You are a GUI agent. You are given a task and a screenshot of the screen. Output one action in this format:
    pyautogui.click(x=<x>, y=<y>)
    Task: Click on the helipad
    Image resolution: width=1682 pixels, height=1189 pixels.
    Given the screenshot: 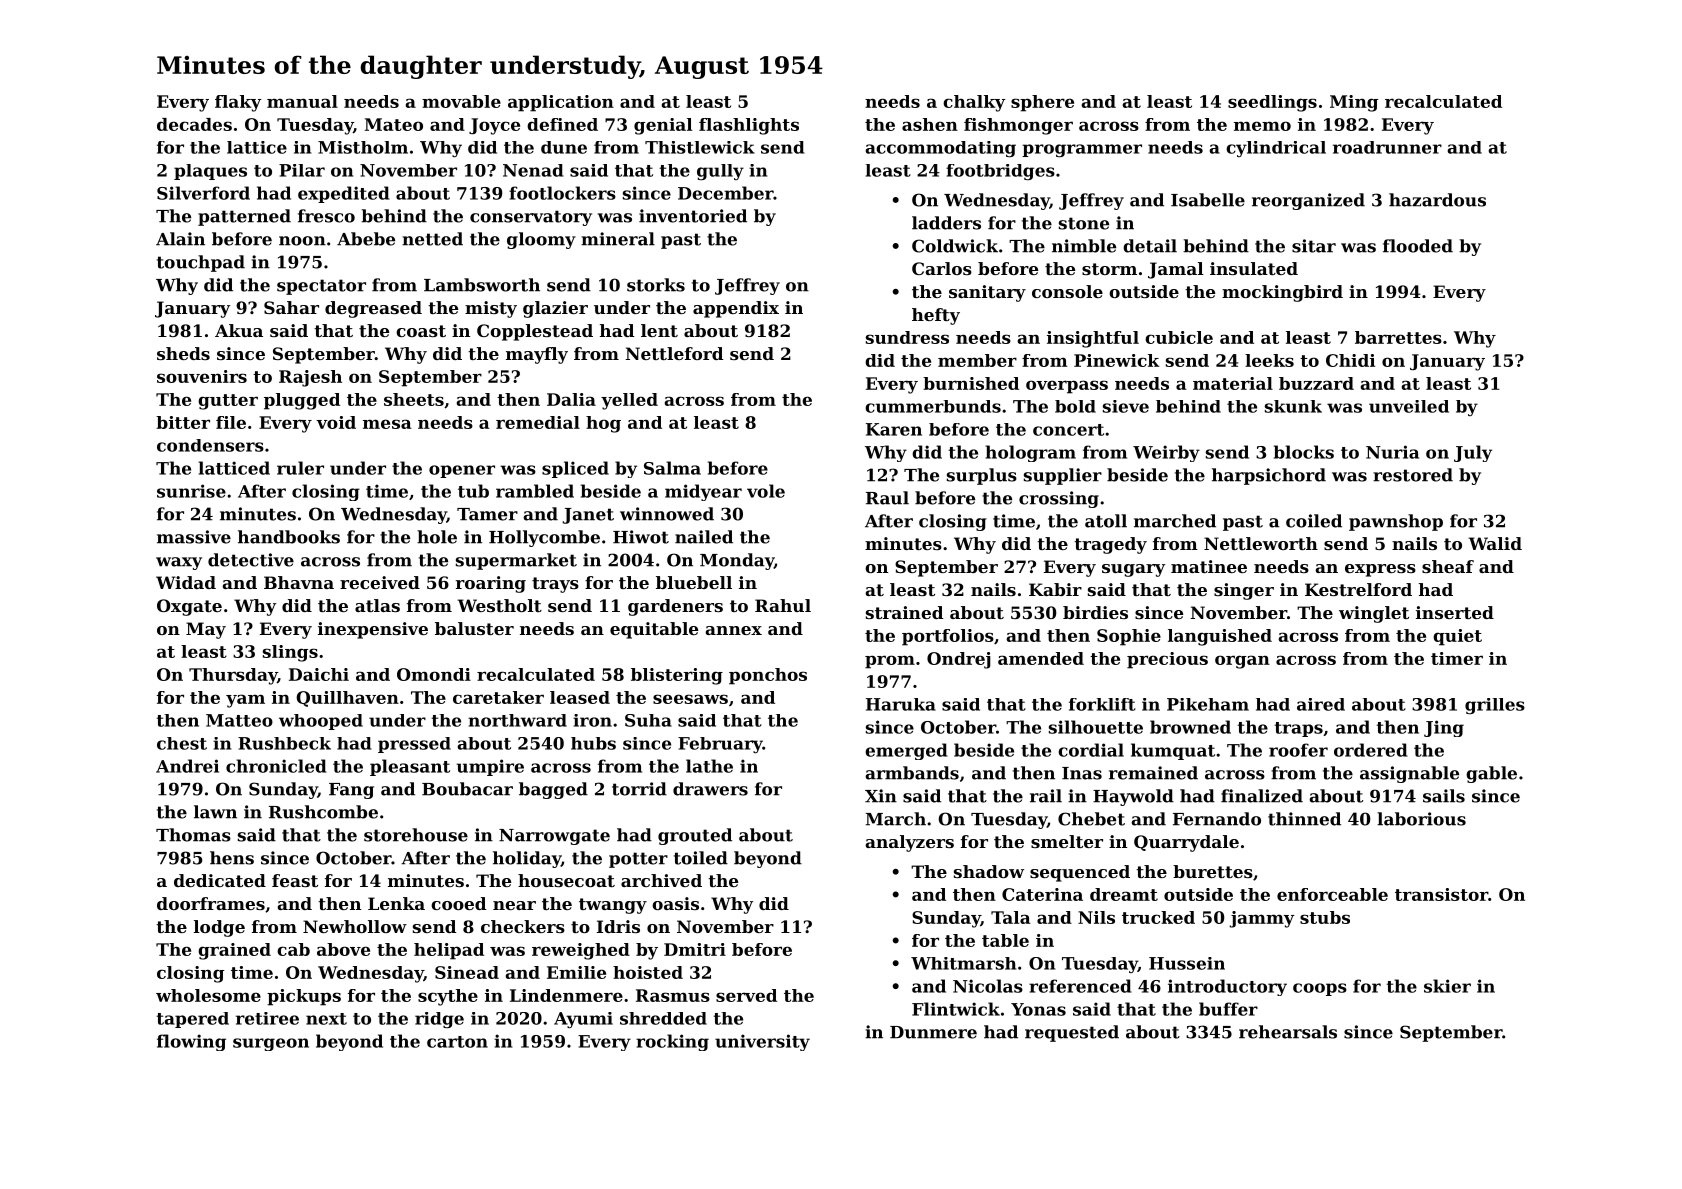 What is the action you would take?
    pyautogui.click(x=449, y=951)
